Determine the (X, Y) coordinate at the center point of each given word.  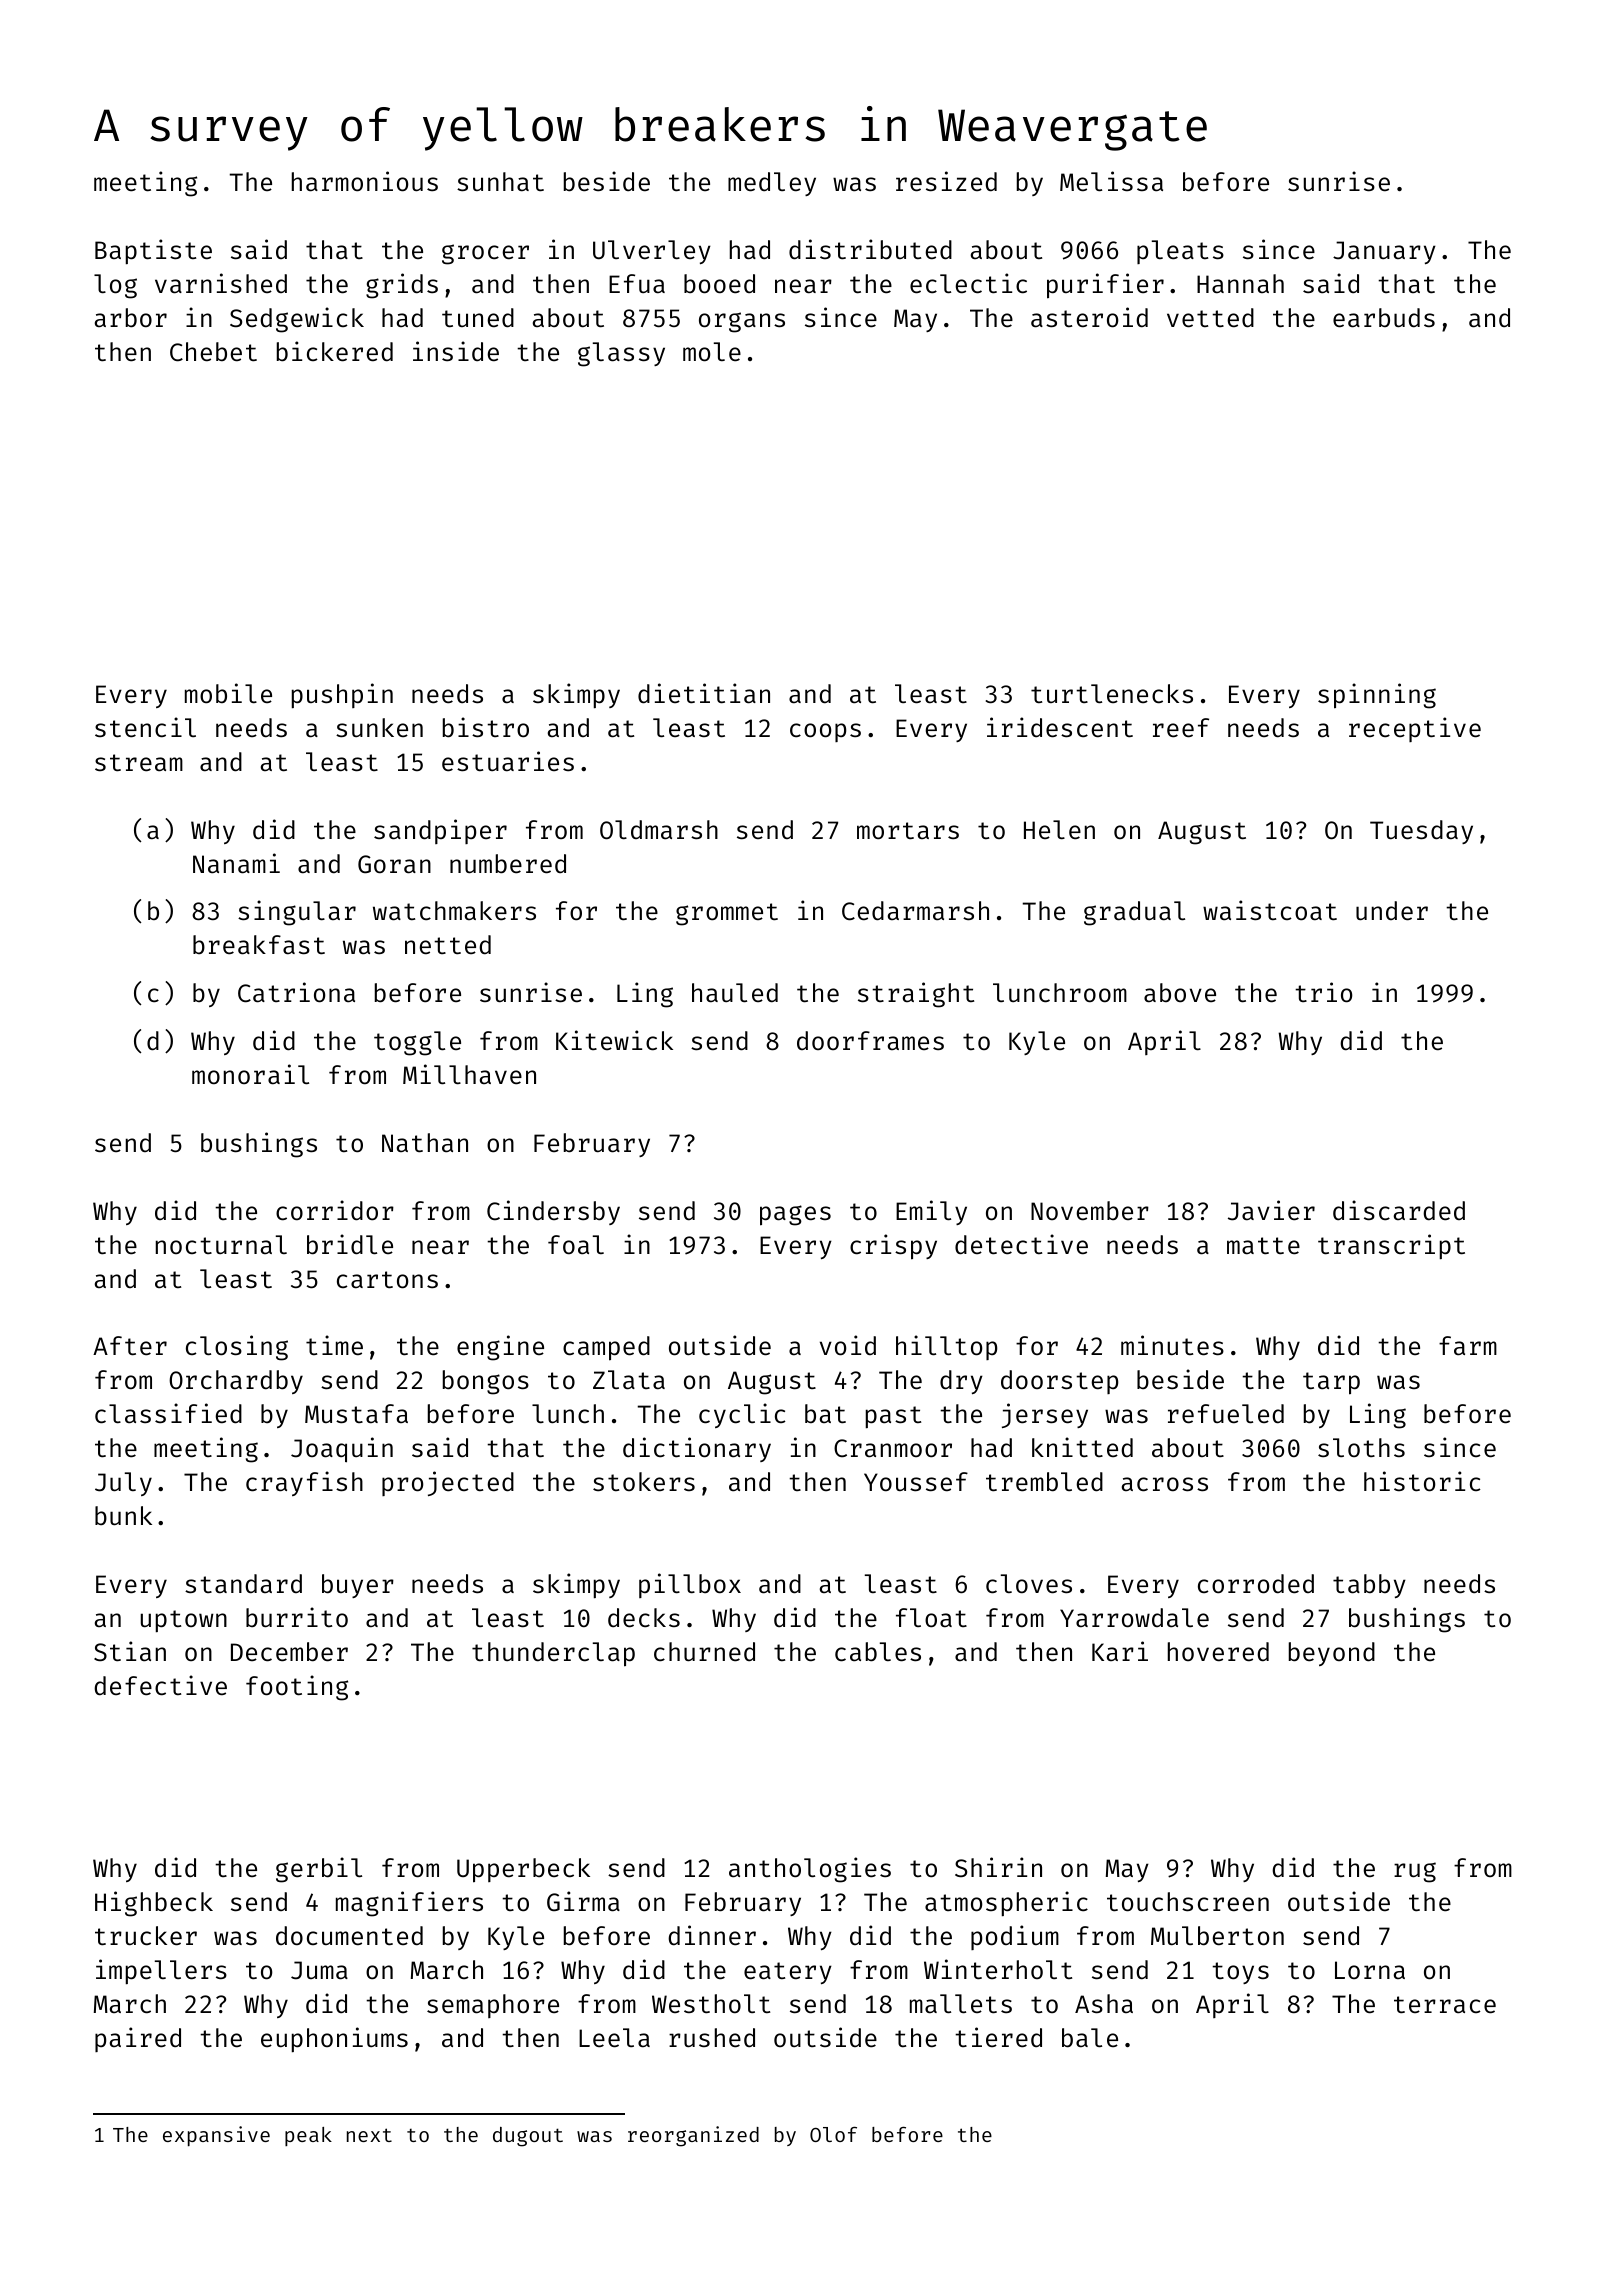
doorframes (870, 1041)
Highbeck (154, 1904)
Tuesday (1421, 832)
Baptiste (153, 251)
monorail (250, 1074)
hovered (1218, 1652)
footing (297, 1688)
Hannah (1240, 284)
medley (772, 184)
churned (704, 1652)
